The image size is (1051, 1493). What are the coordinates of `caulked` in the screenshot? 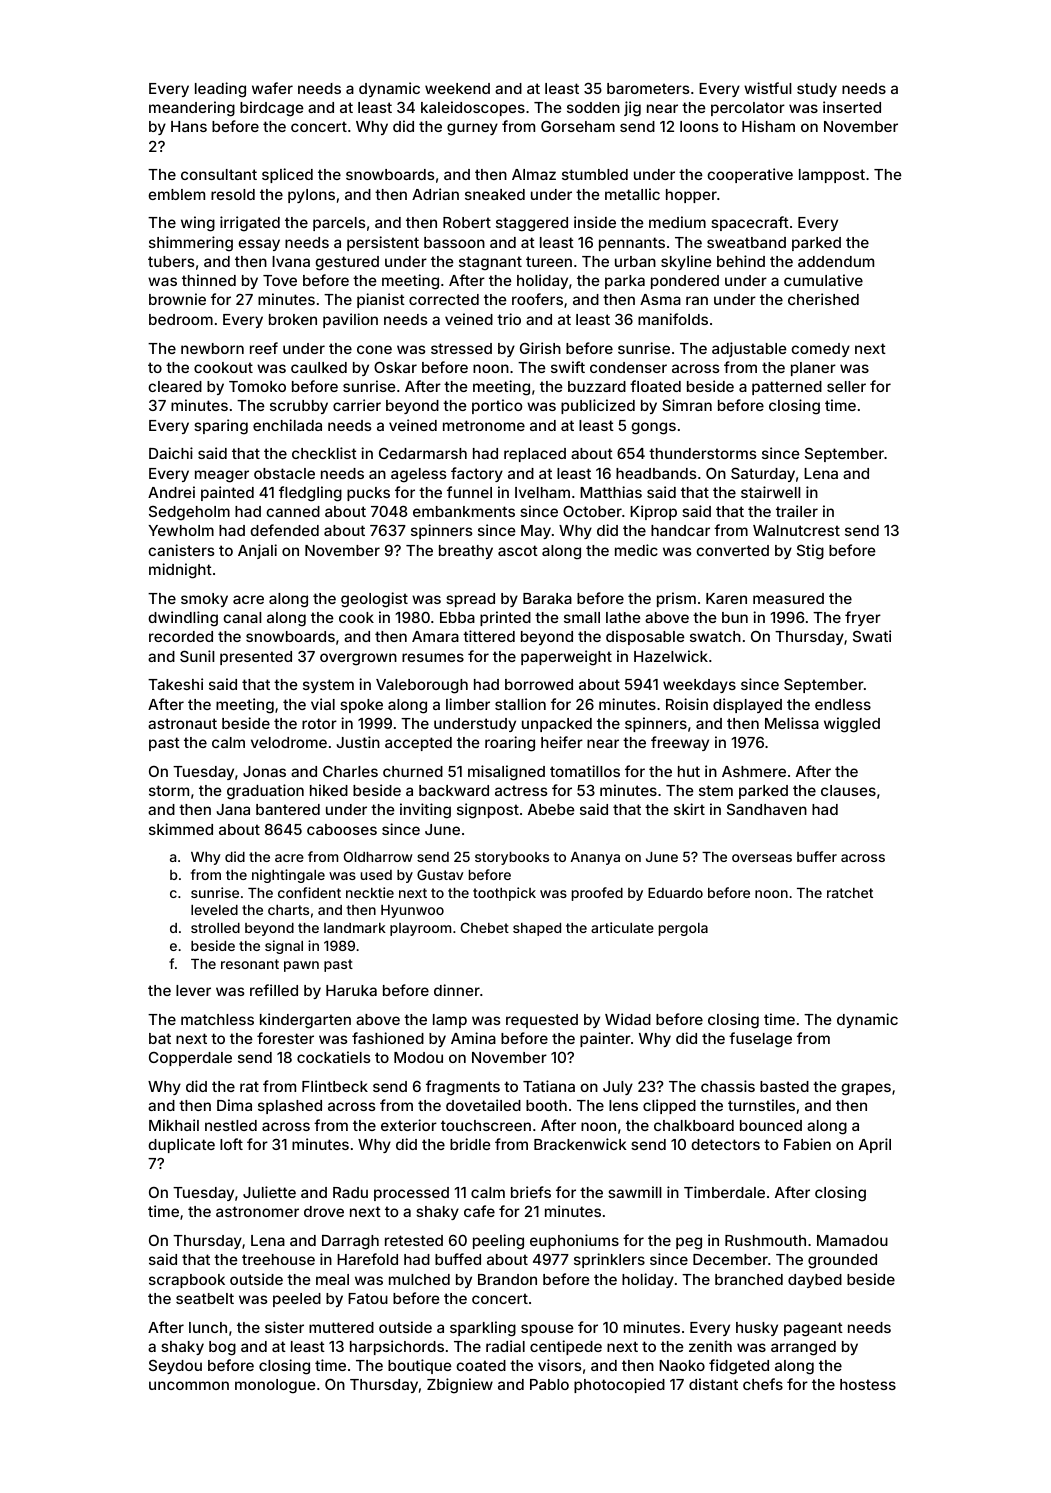 It's located at (319, 367).
